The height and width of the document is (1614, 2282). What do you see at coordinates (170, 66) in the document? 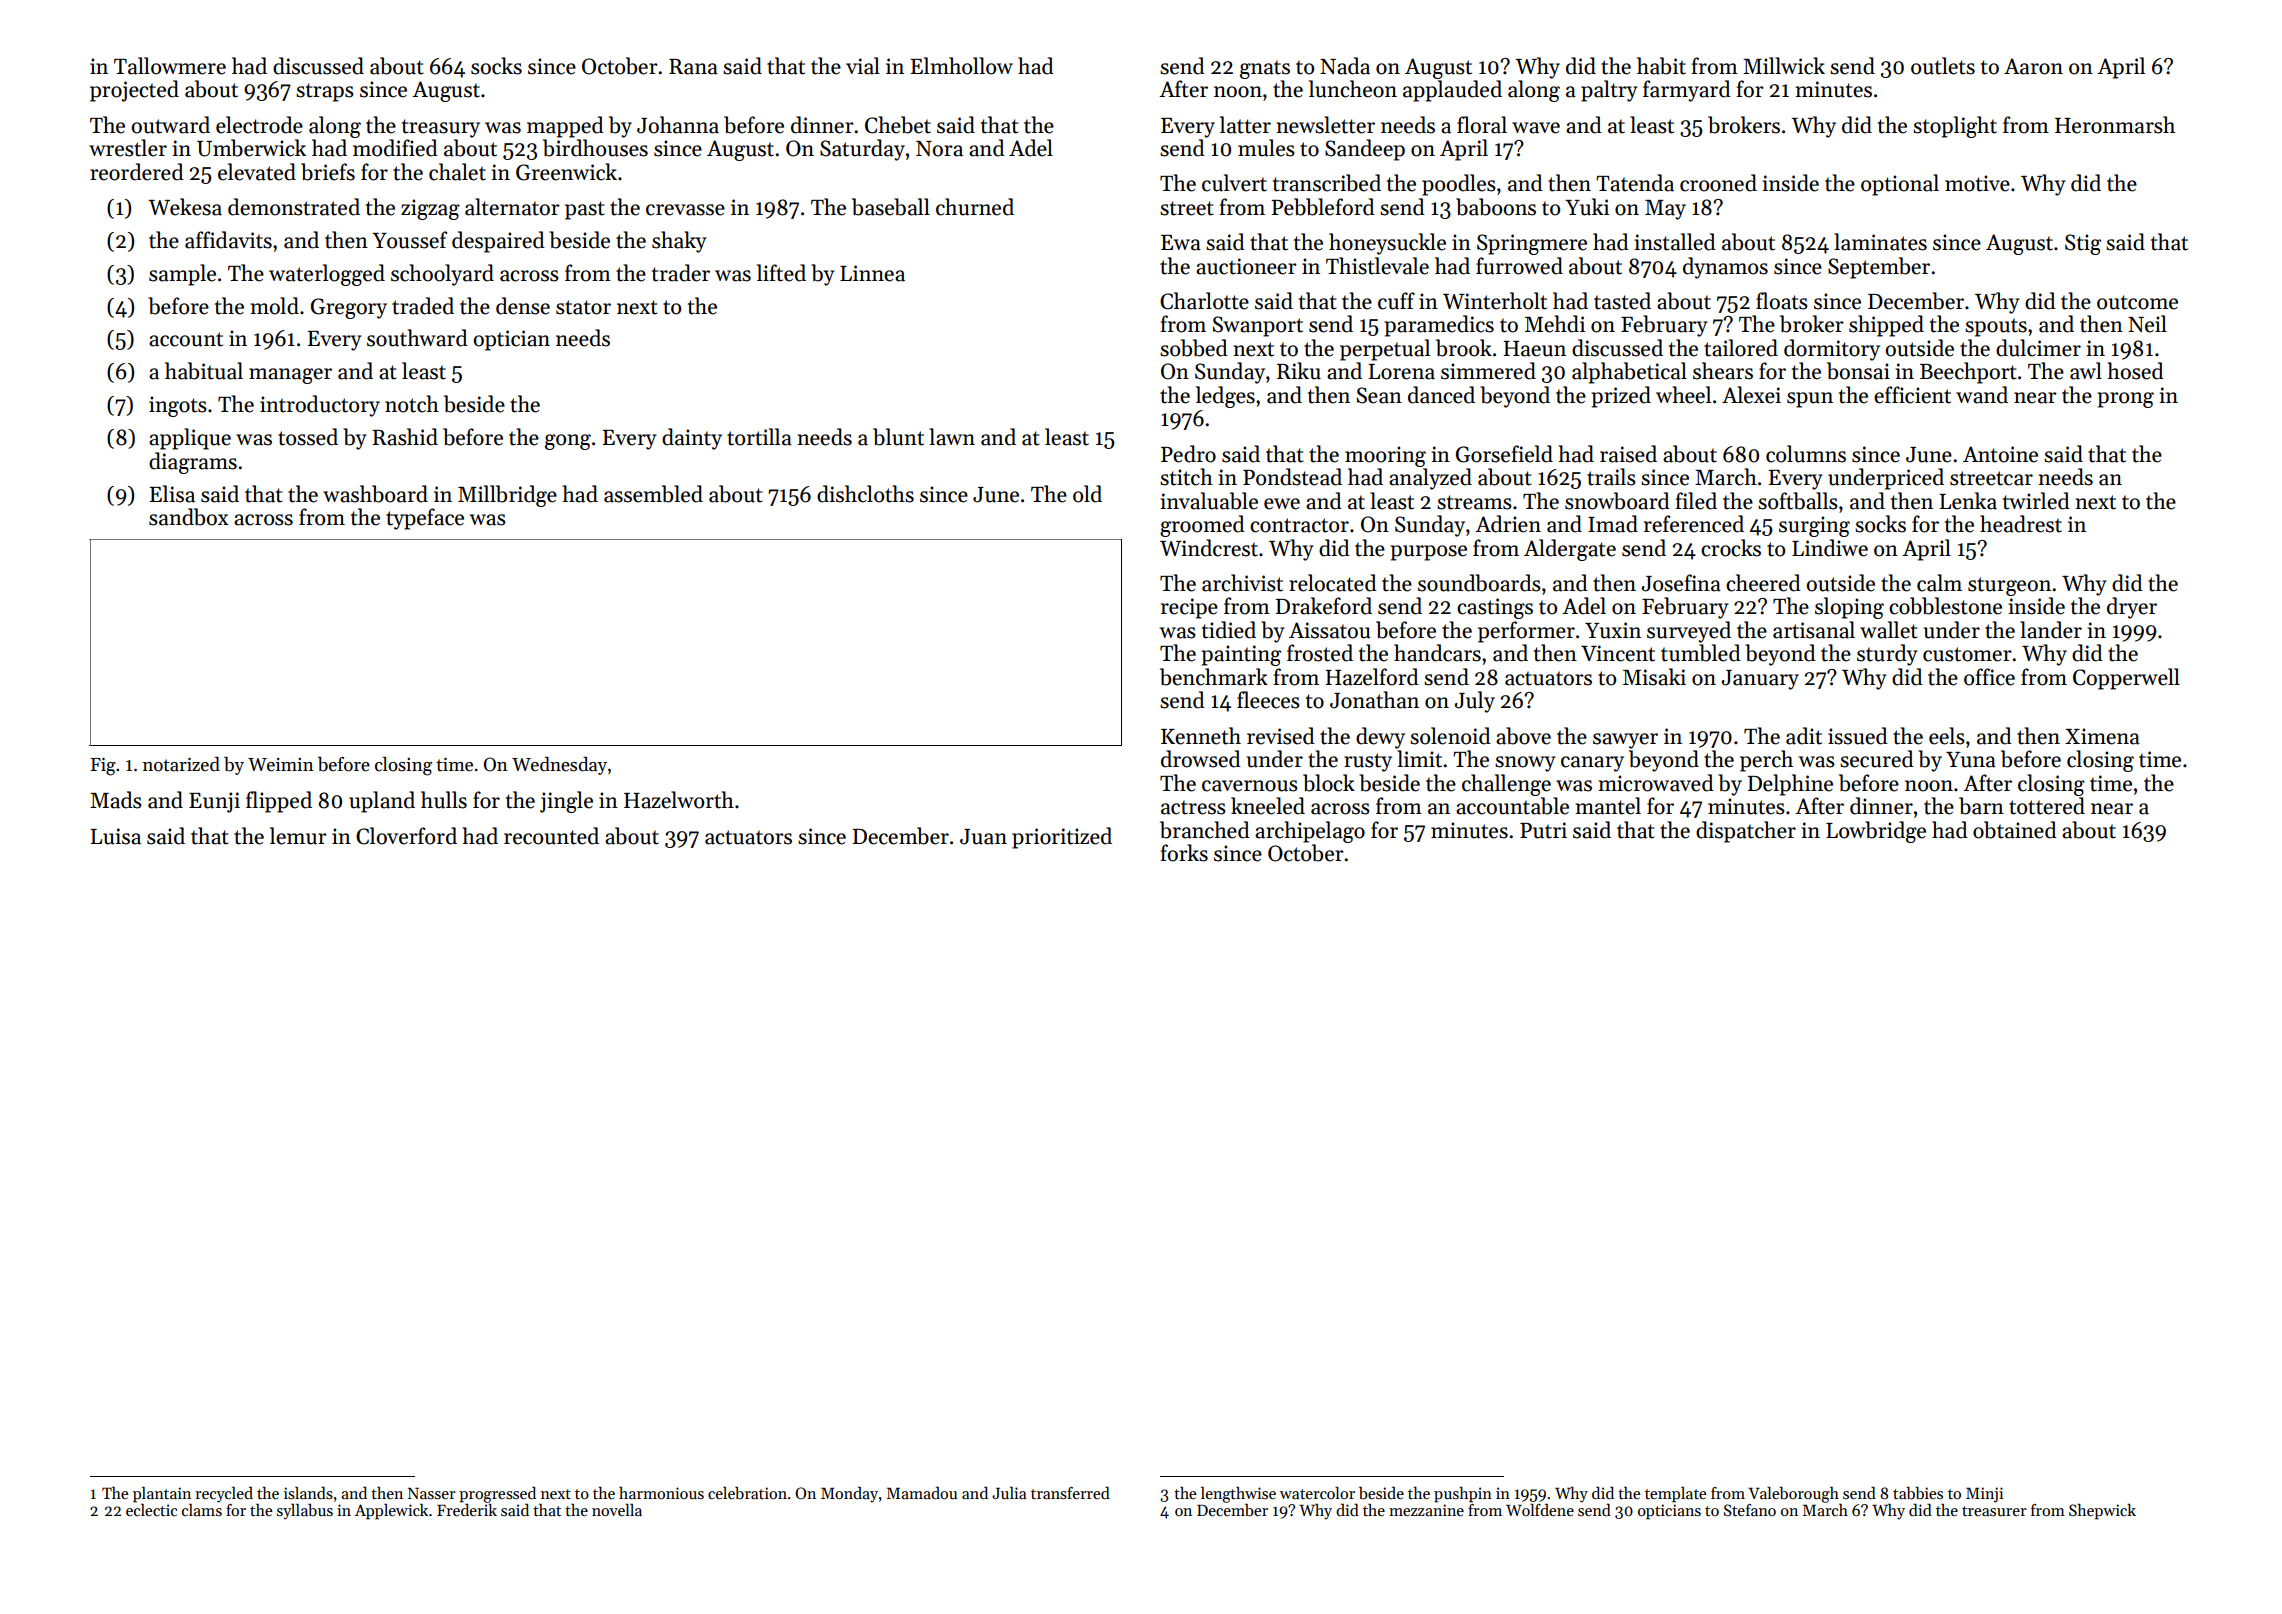
I see `Tallowmere` at bounding box center [170, 66].
